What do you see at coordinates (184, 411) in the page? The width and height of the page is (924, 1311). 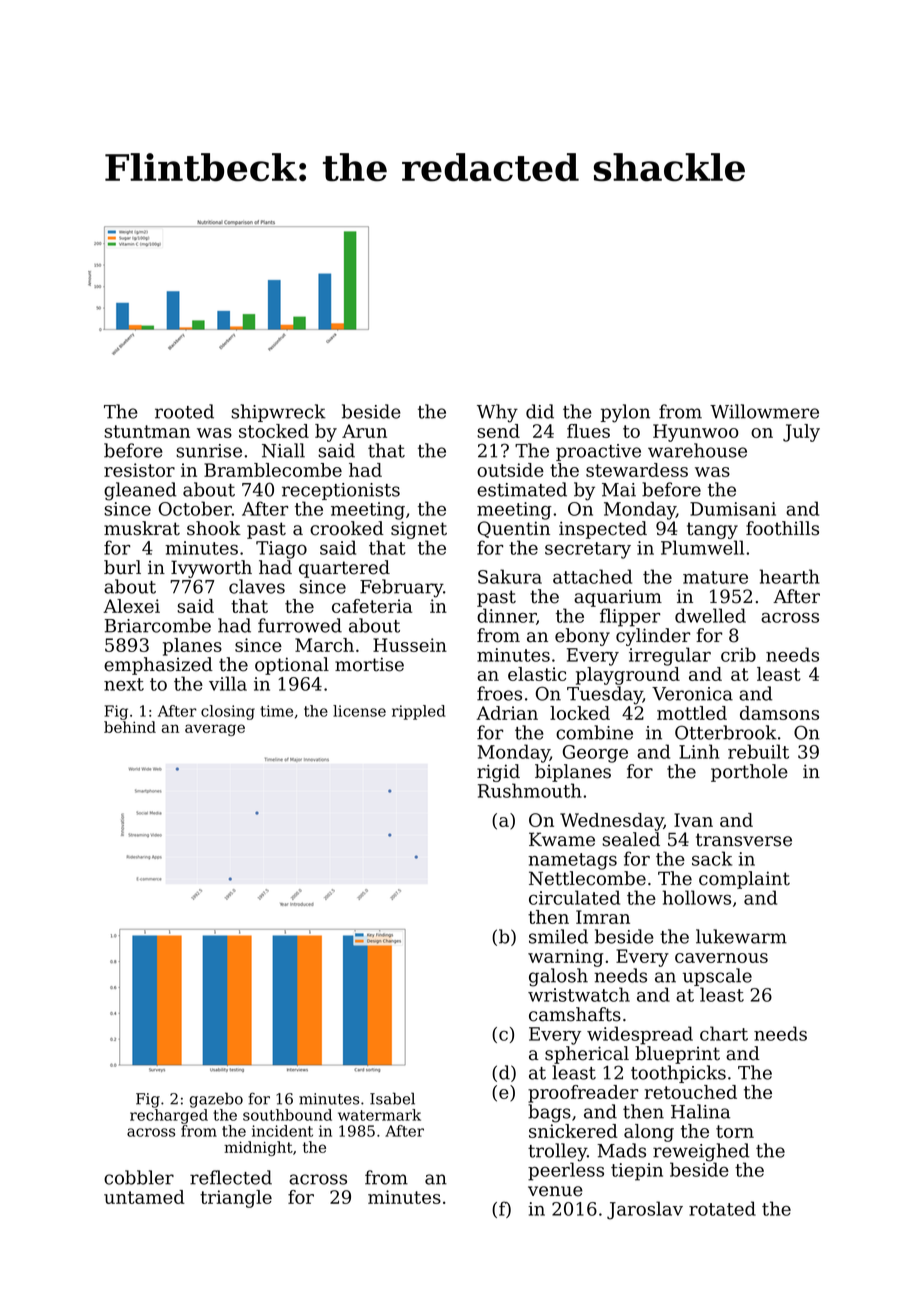 I see `rooted` at bounding box center [184, 411].
